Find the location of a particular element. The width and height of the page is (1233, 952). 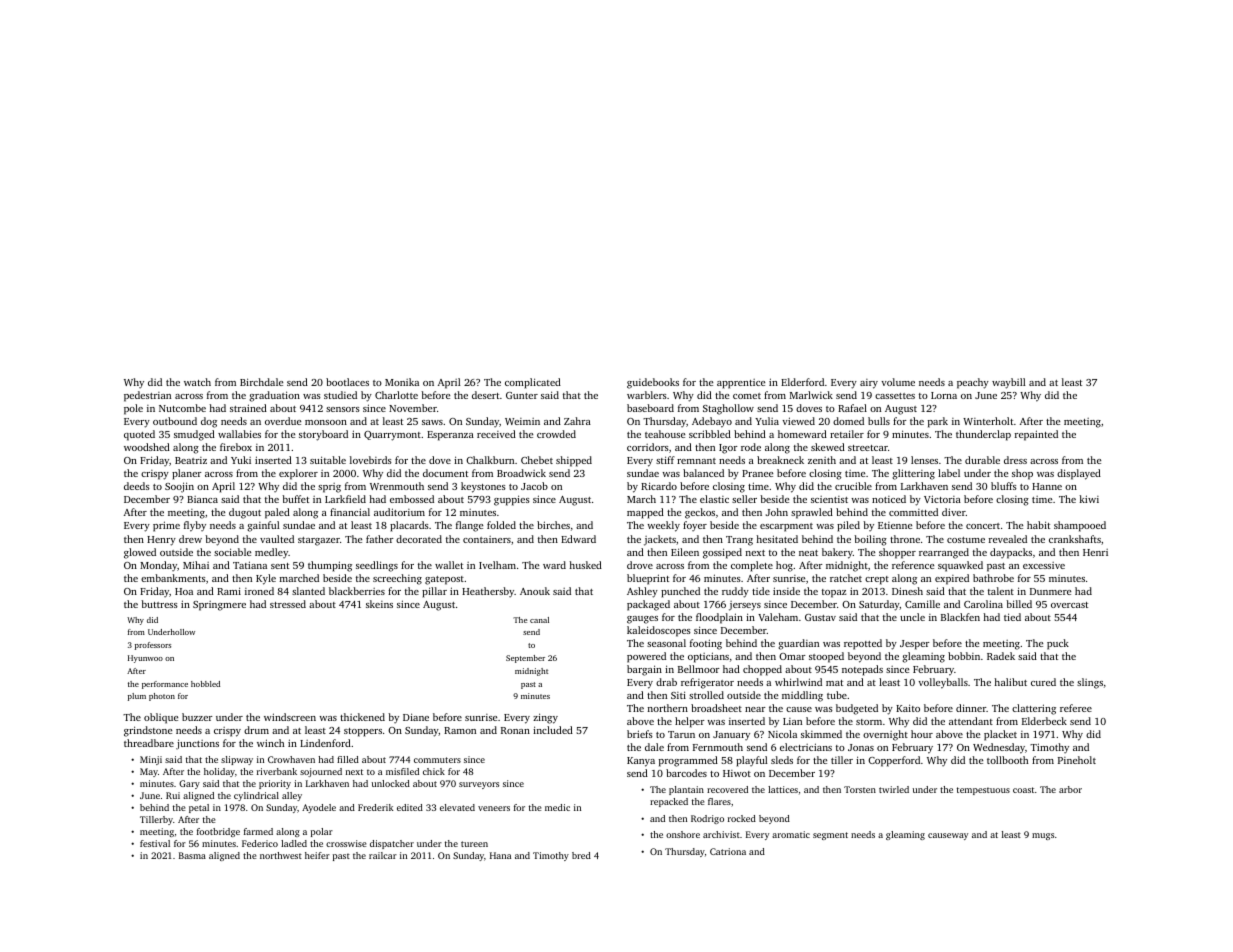

waybill is located at coordinates (1009, 383).
